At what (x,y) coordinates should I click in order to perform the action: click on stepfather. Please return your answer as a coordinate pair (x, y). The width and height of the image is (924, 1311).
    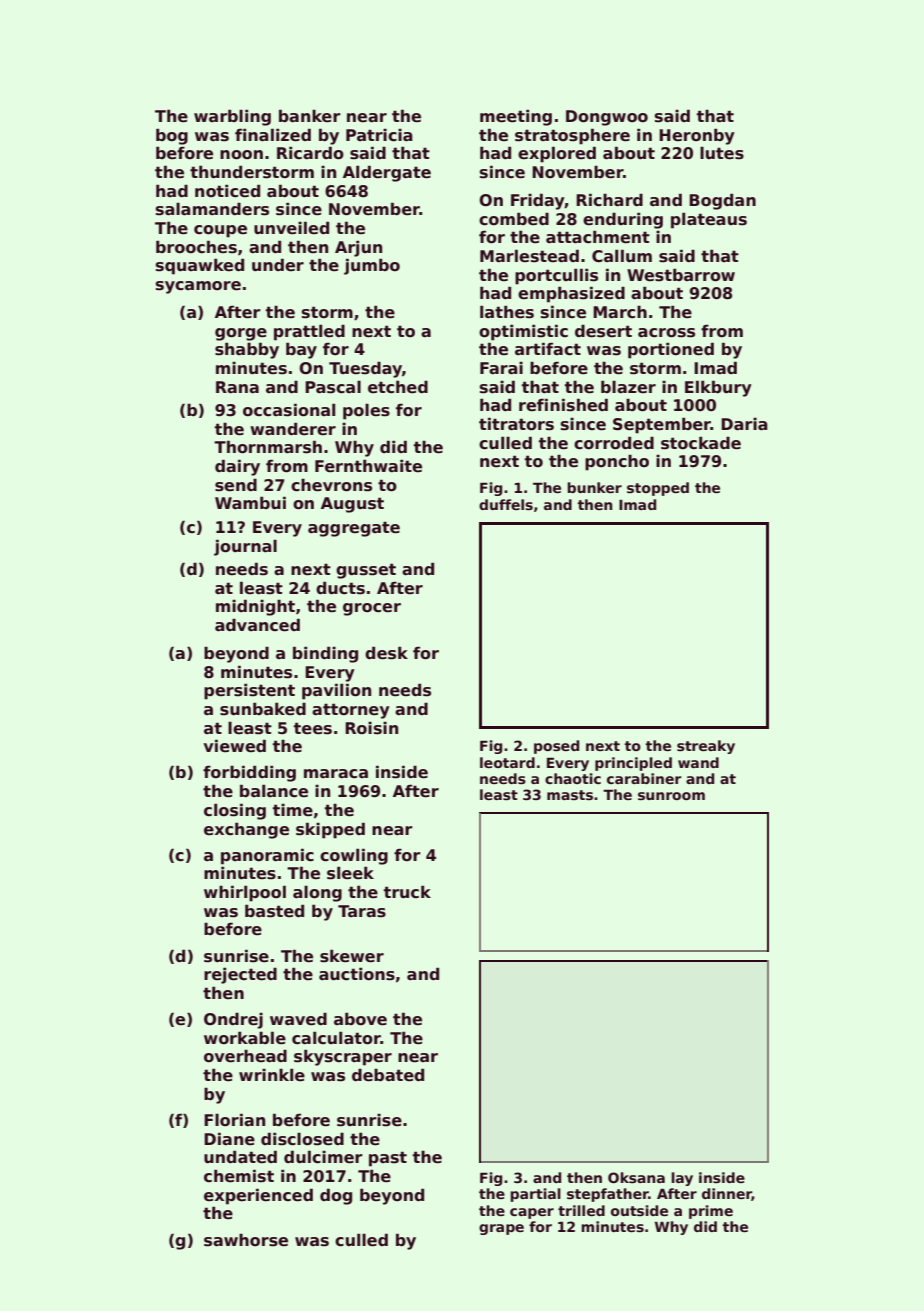
    Looking at the image, I should click on (608, 1195).
